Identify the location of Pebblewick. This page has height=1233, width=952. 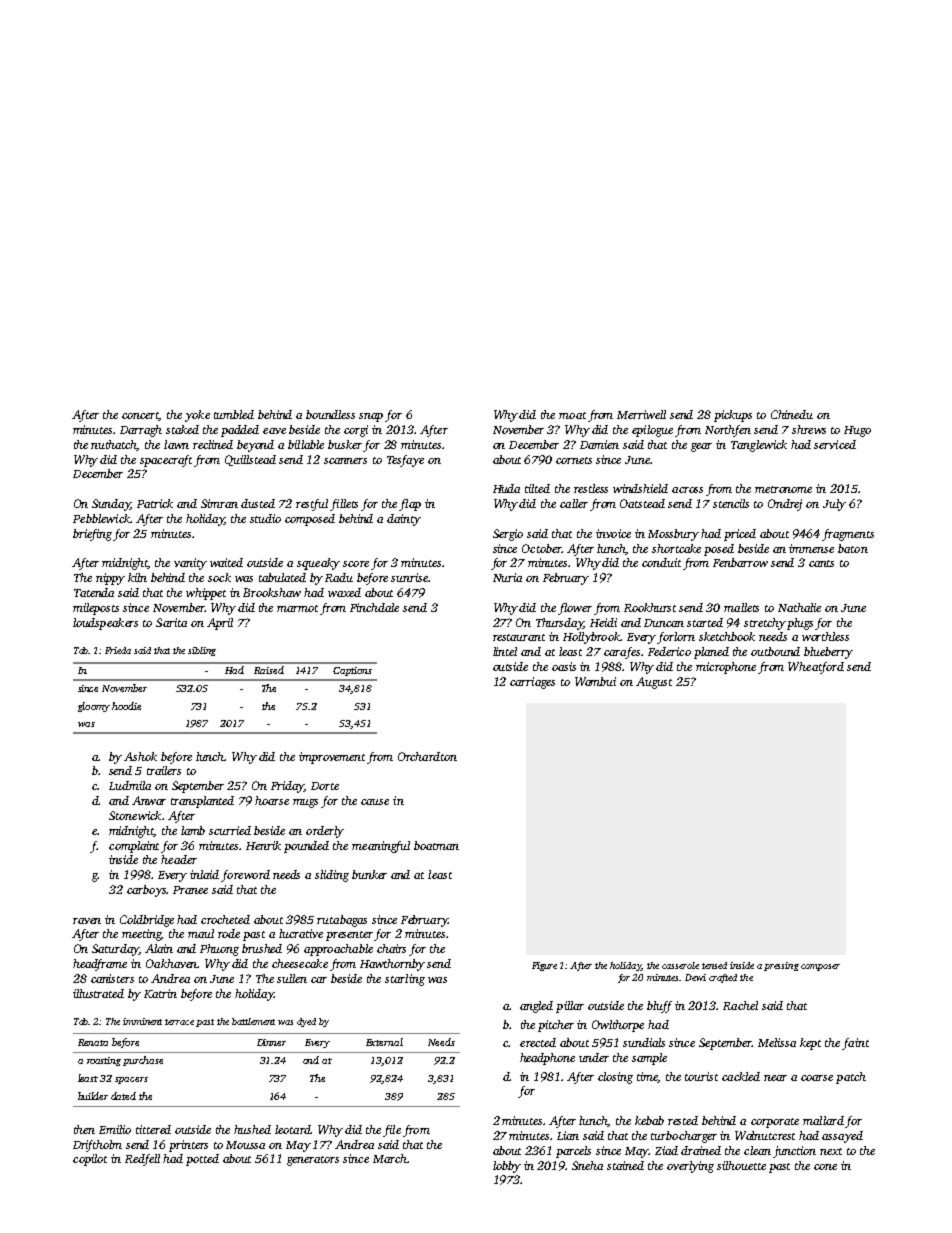
(101, 518).
